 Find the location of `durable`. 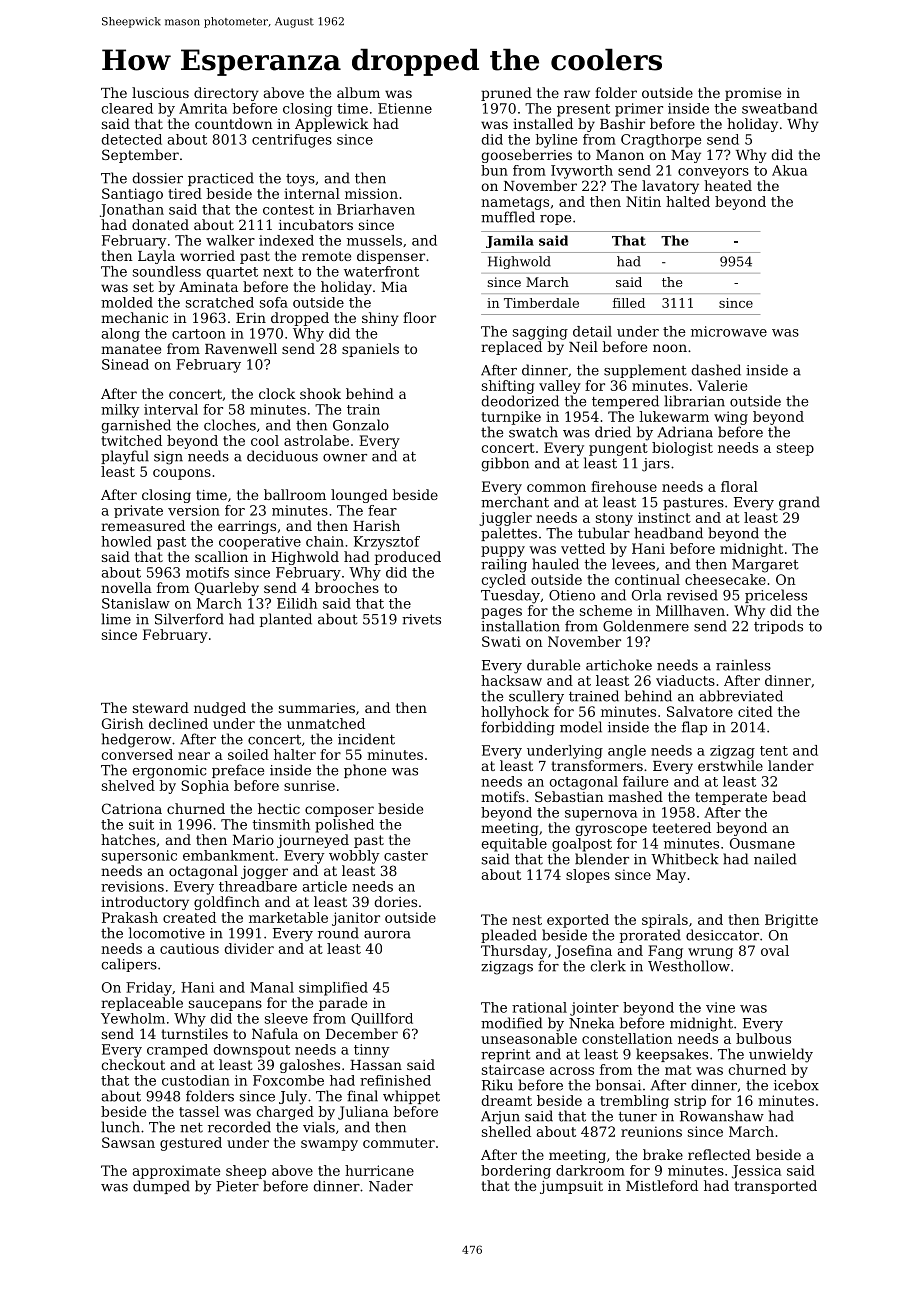

durable is located at coordinates (553, 665).
